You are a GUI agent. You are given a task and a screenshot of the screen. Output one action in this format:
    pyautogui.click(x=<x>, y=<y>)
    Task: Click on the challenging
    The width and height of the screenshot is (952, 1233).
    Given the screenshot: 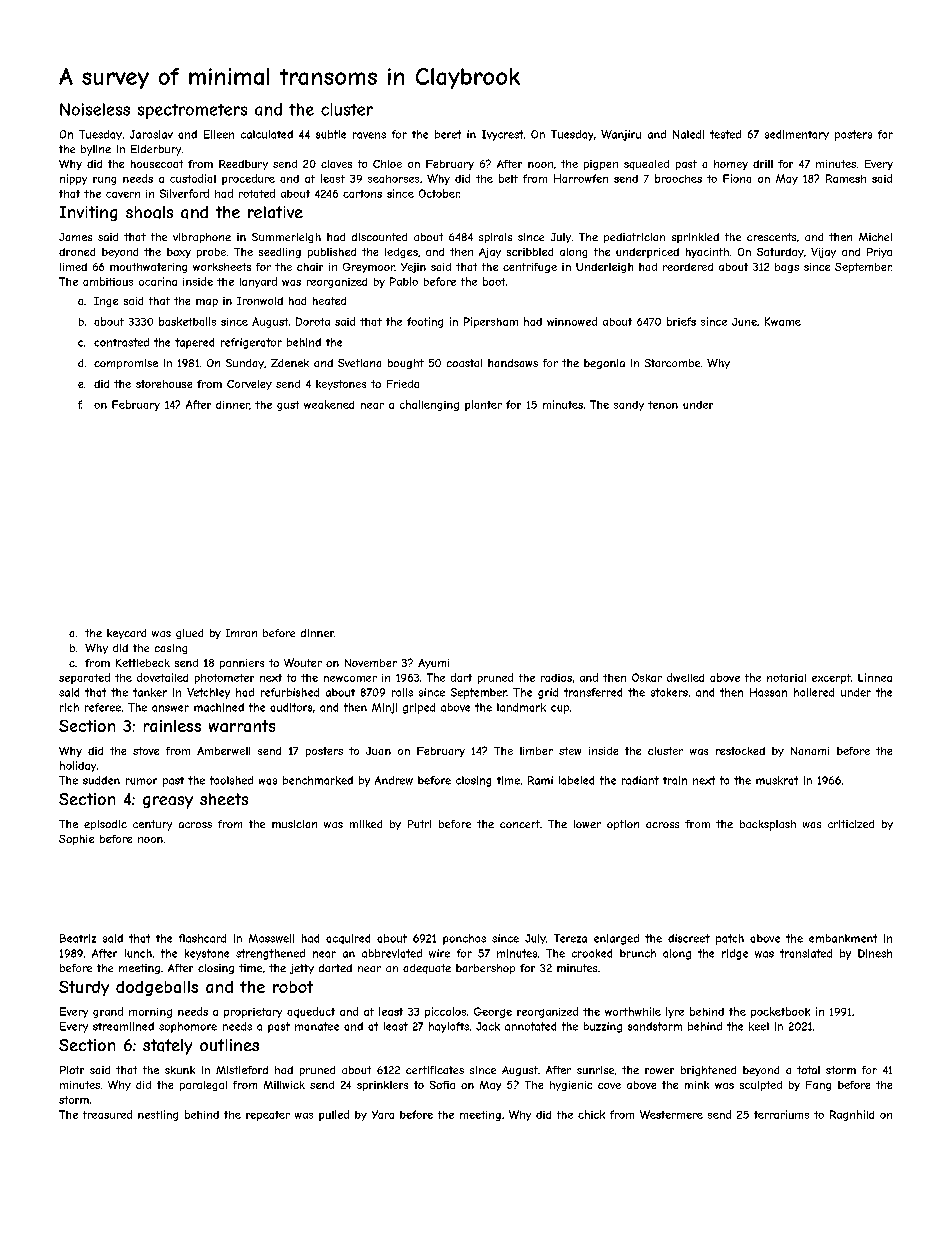 What is the action you would take?
    pyautogui.click(x=429, y=405)
